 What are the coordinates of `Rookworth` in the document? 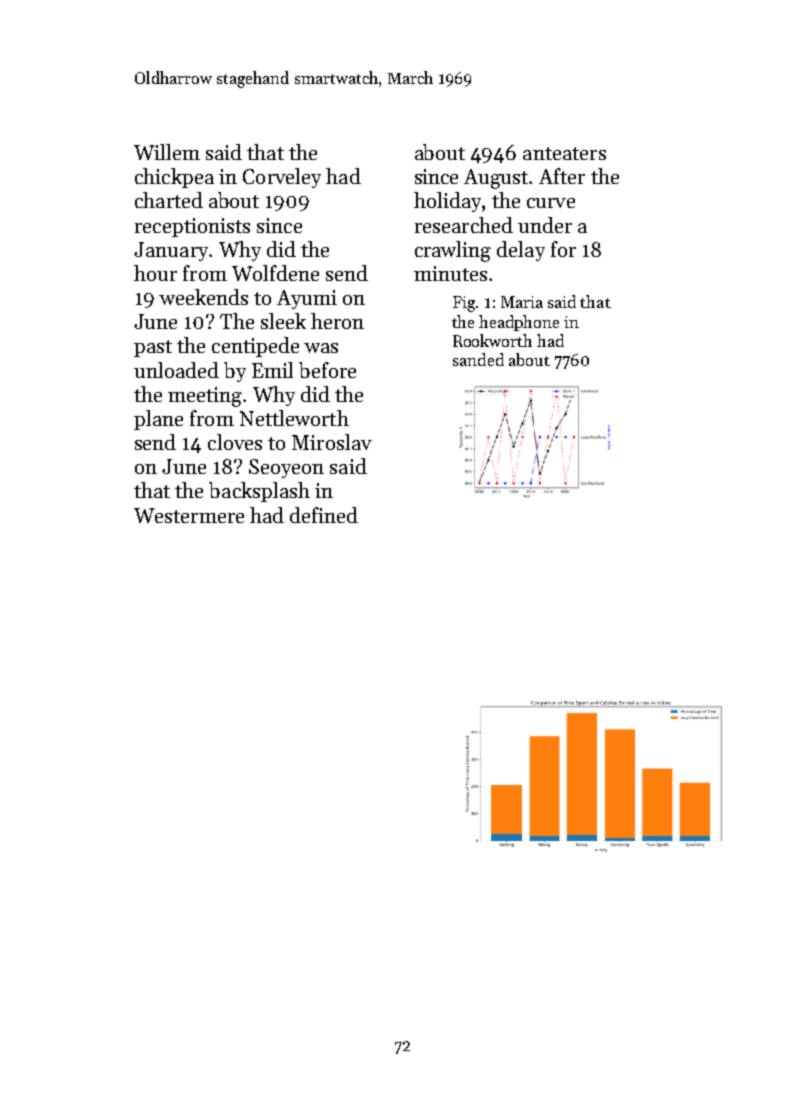 It's located at (492, 340).
